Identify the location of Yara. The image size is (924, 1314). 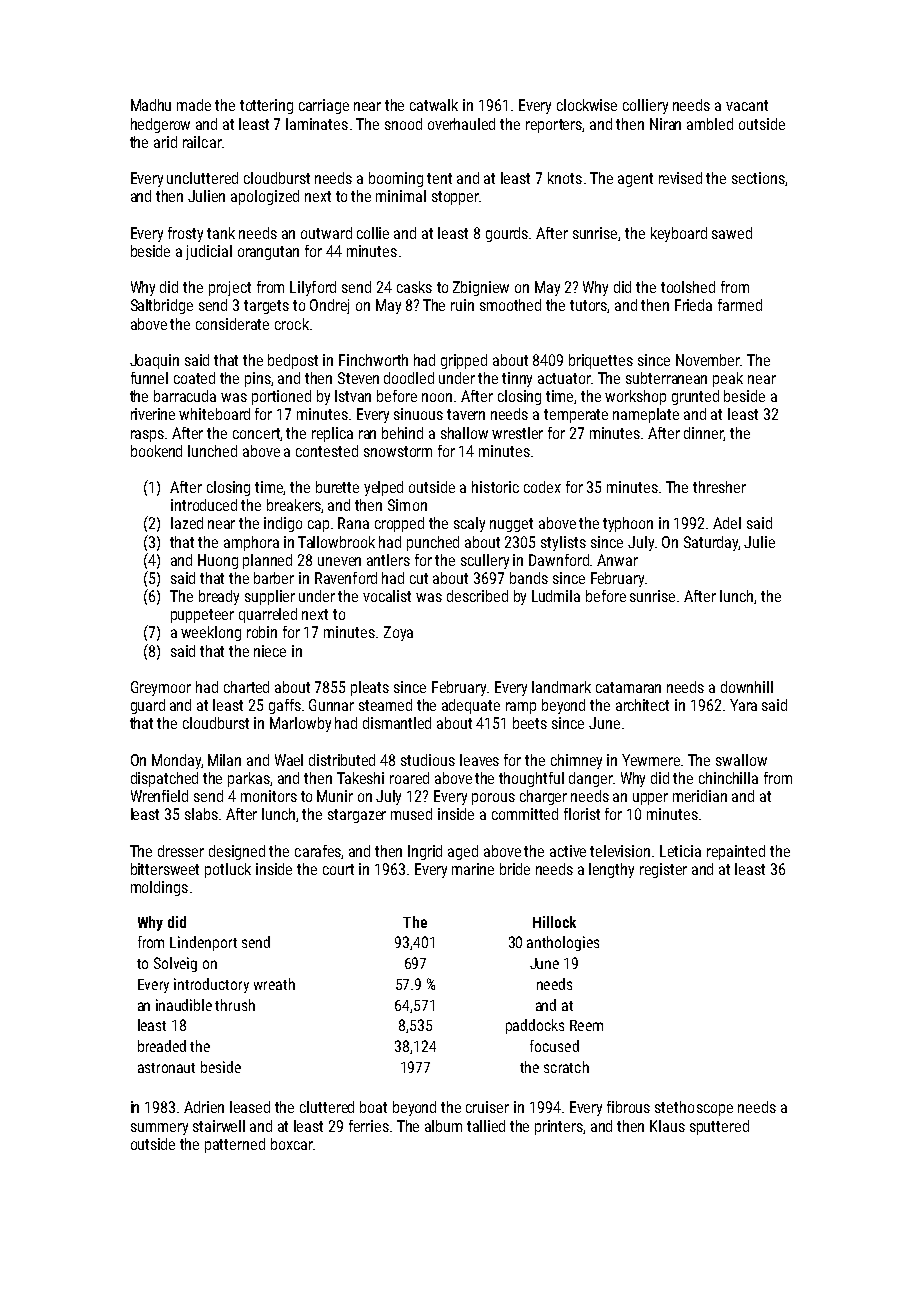
(743, 705).
